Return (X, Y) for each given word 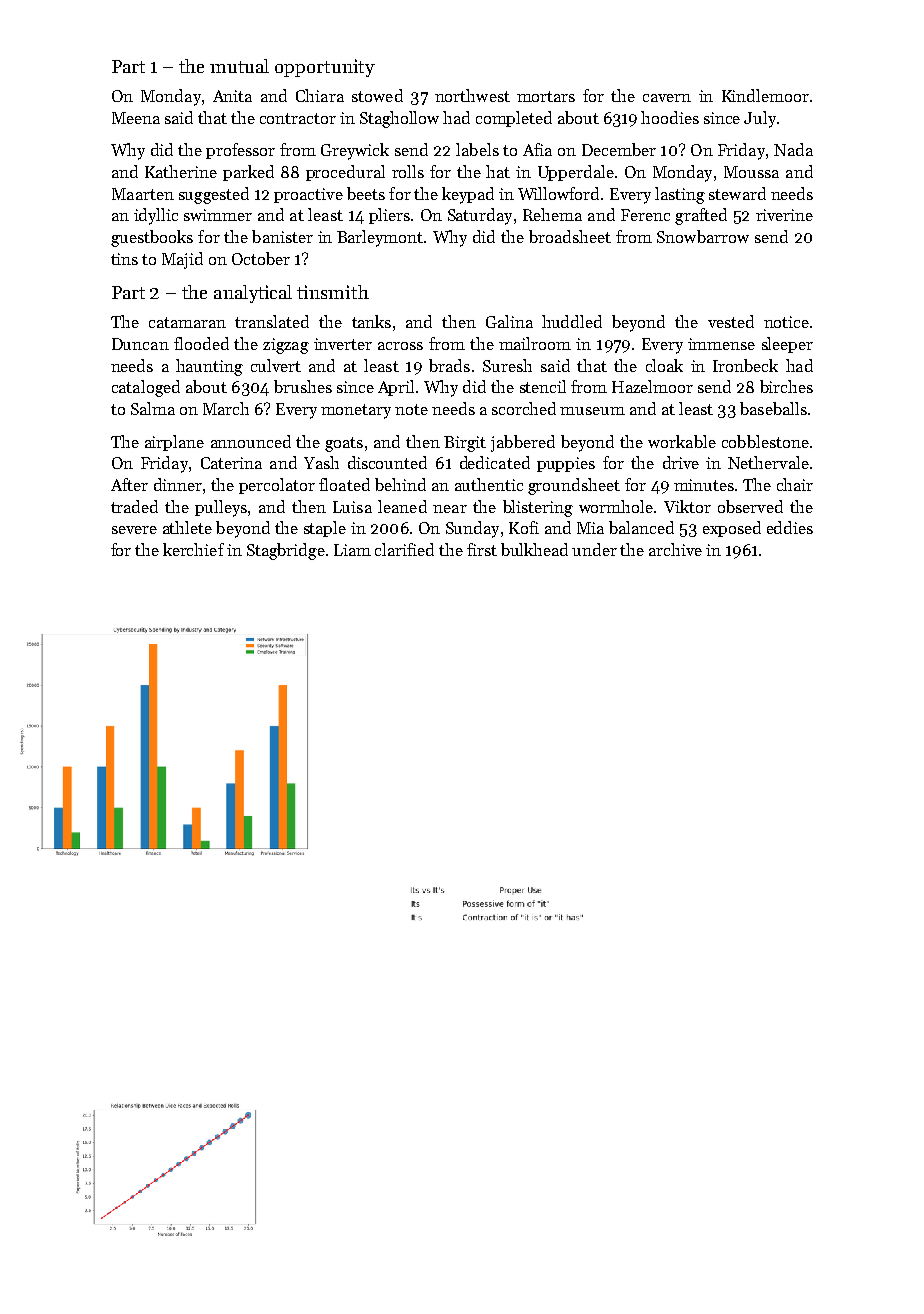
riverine (784, 215)
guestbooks (152, 238)
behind (400, 484)
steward (737, 193)
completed (514, 119)
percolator (277, 486)
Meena (136, 118)
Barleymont (380, 238)
